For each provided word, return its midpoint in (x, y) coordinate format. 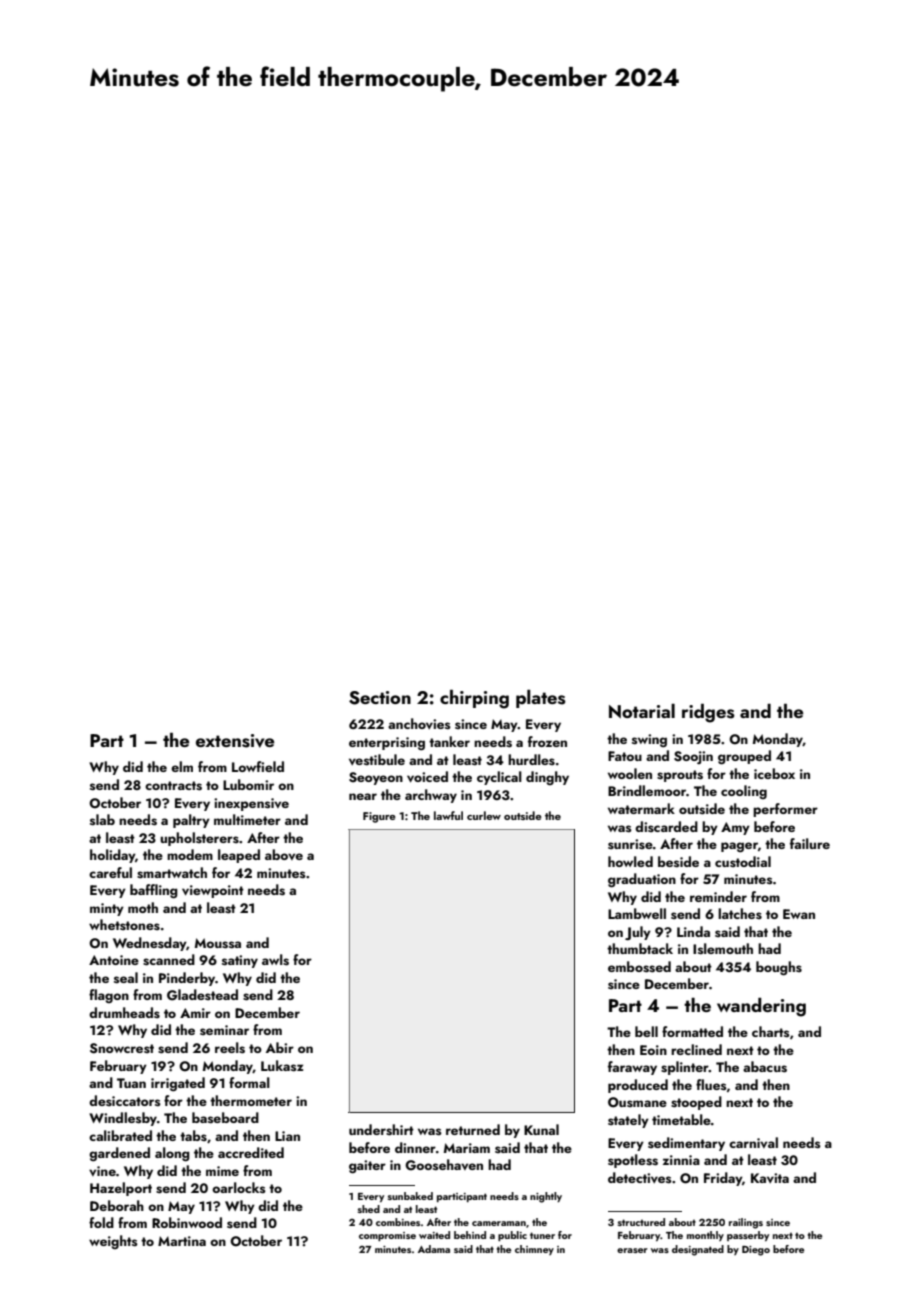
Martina (182, 1241)
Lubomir (248, 784)
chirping (474, 699)
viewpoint (213, 891)
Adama (434, 1249)
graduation (642, 880)
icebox (774, 773)
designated (698, 1250)
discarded (666, 827)
